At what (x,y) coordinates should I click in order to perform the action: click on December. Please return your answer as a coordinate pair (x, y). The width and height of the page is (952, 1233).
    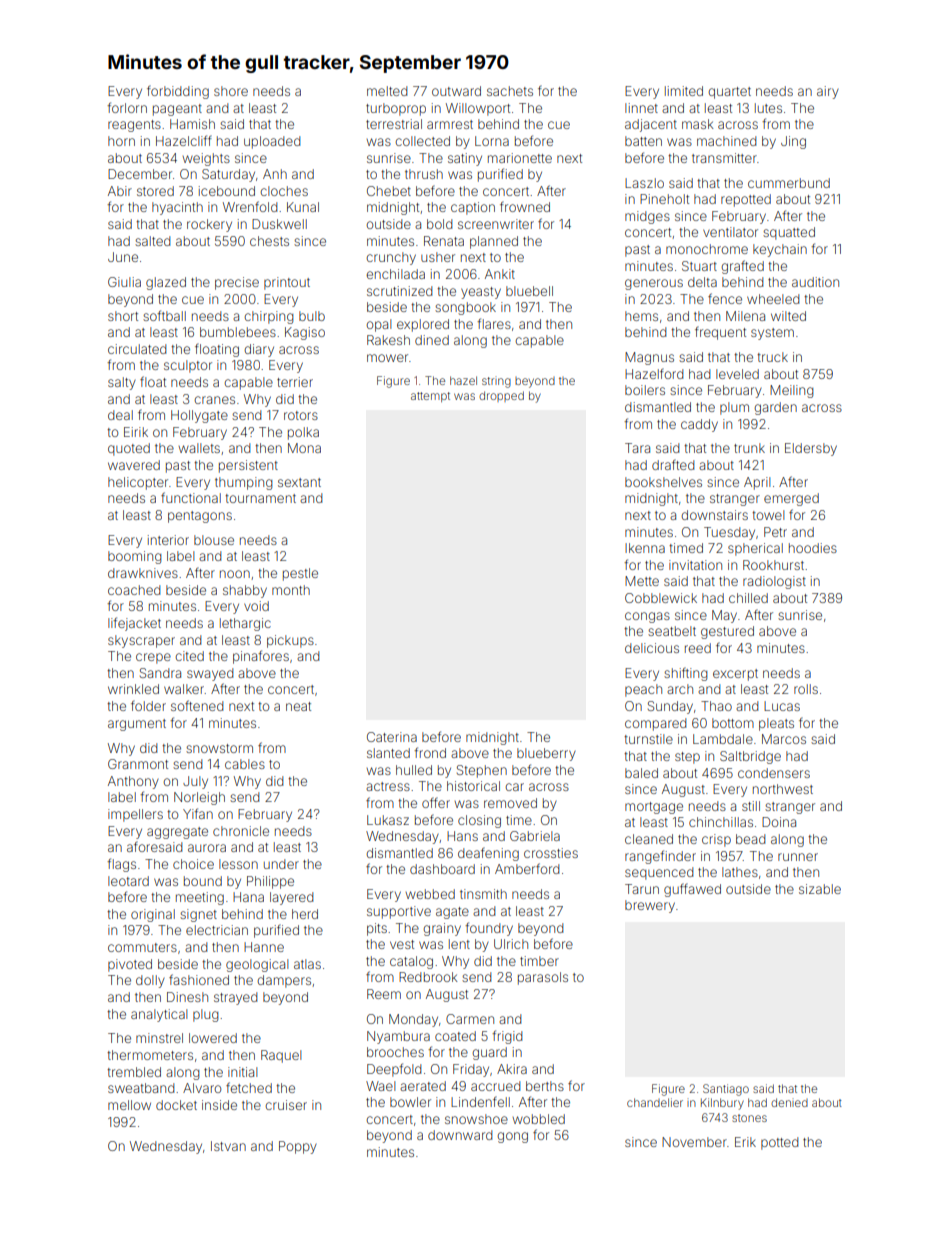
    Looking at the image, I should click on (140, 174).
